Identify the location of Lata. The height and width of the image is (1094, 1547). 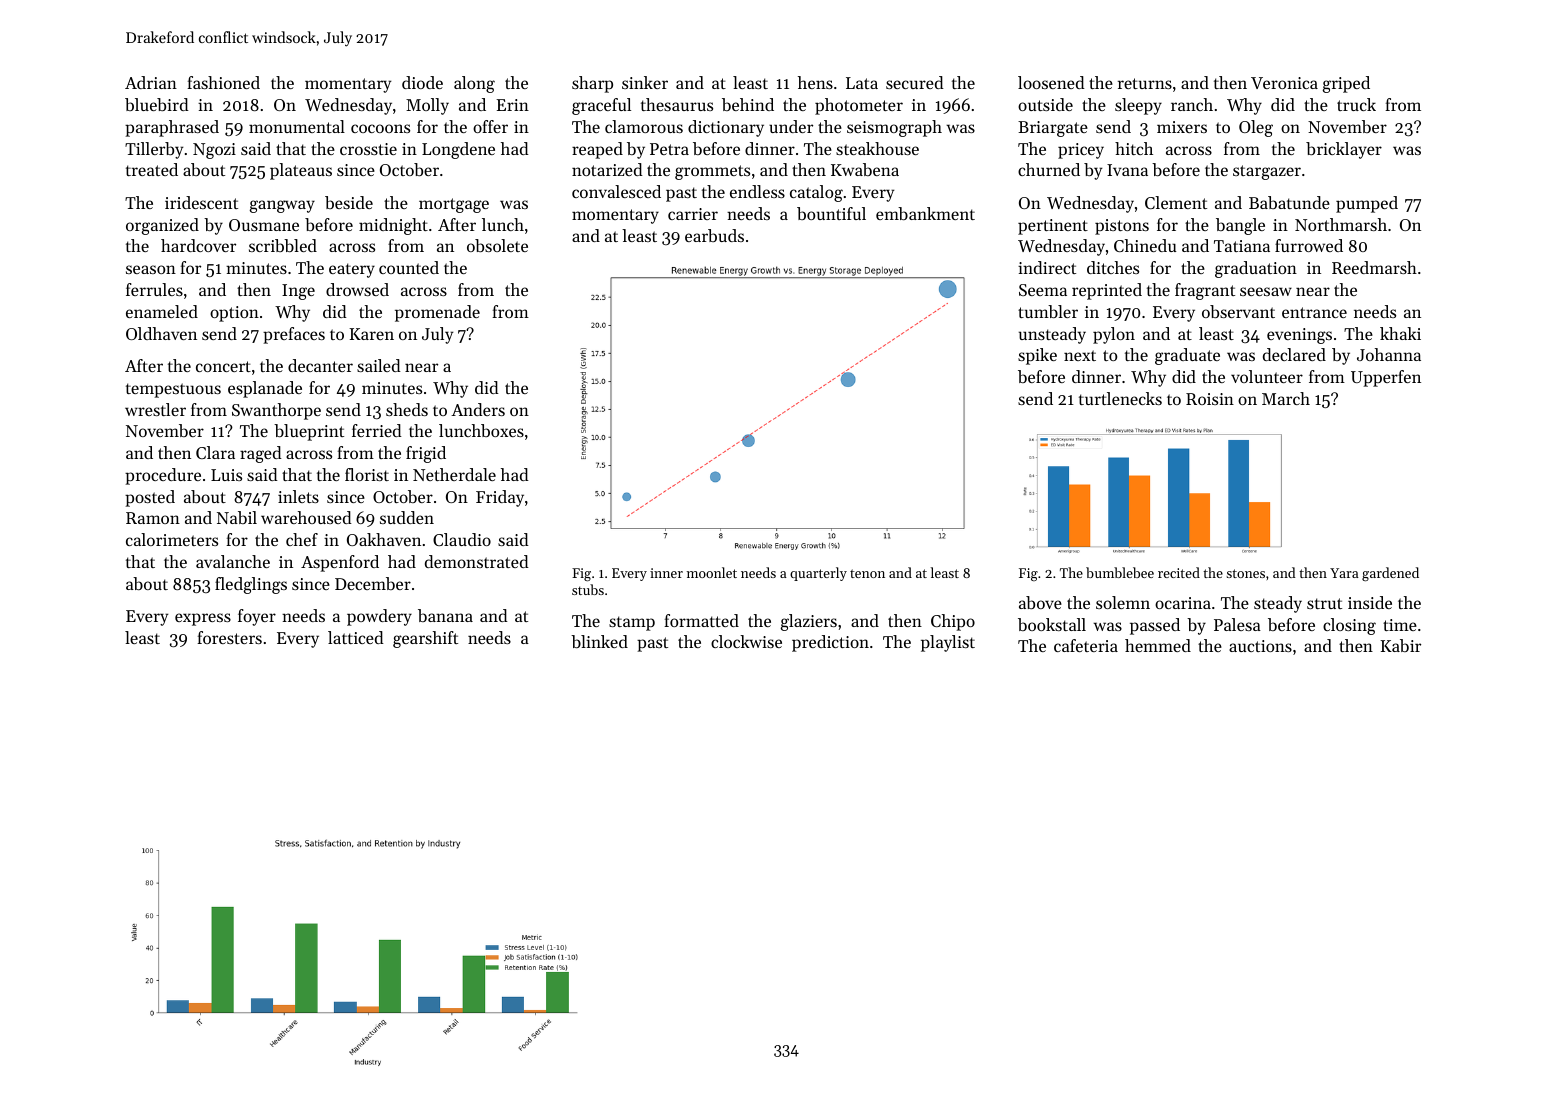
(862, 83).
